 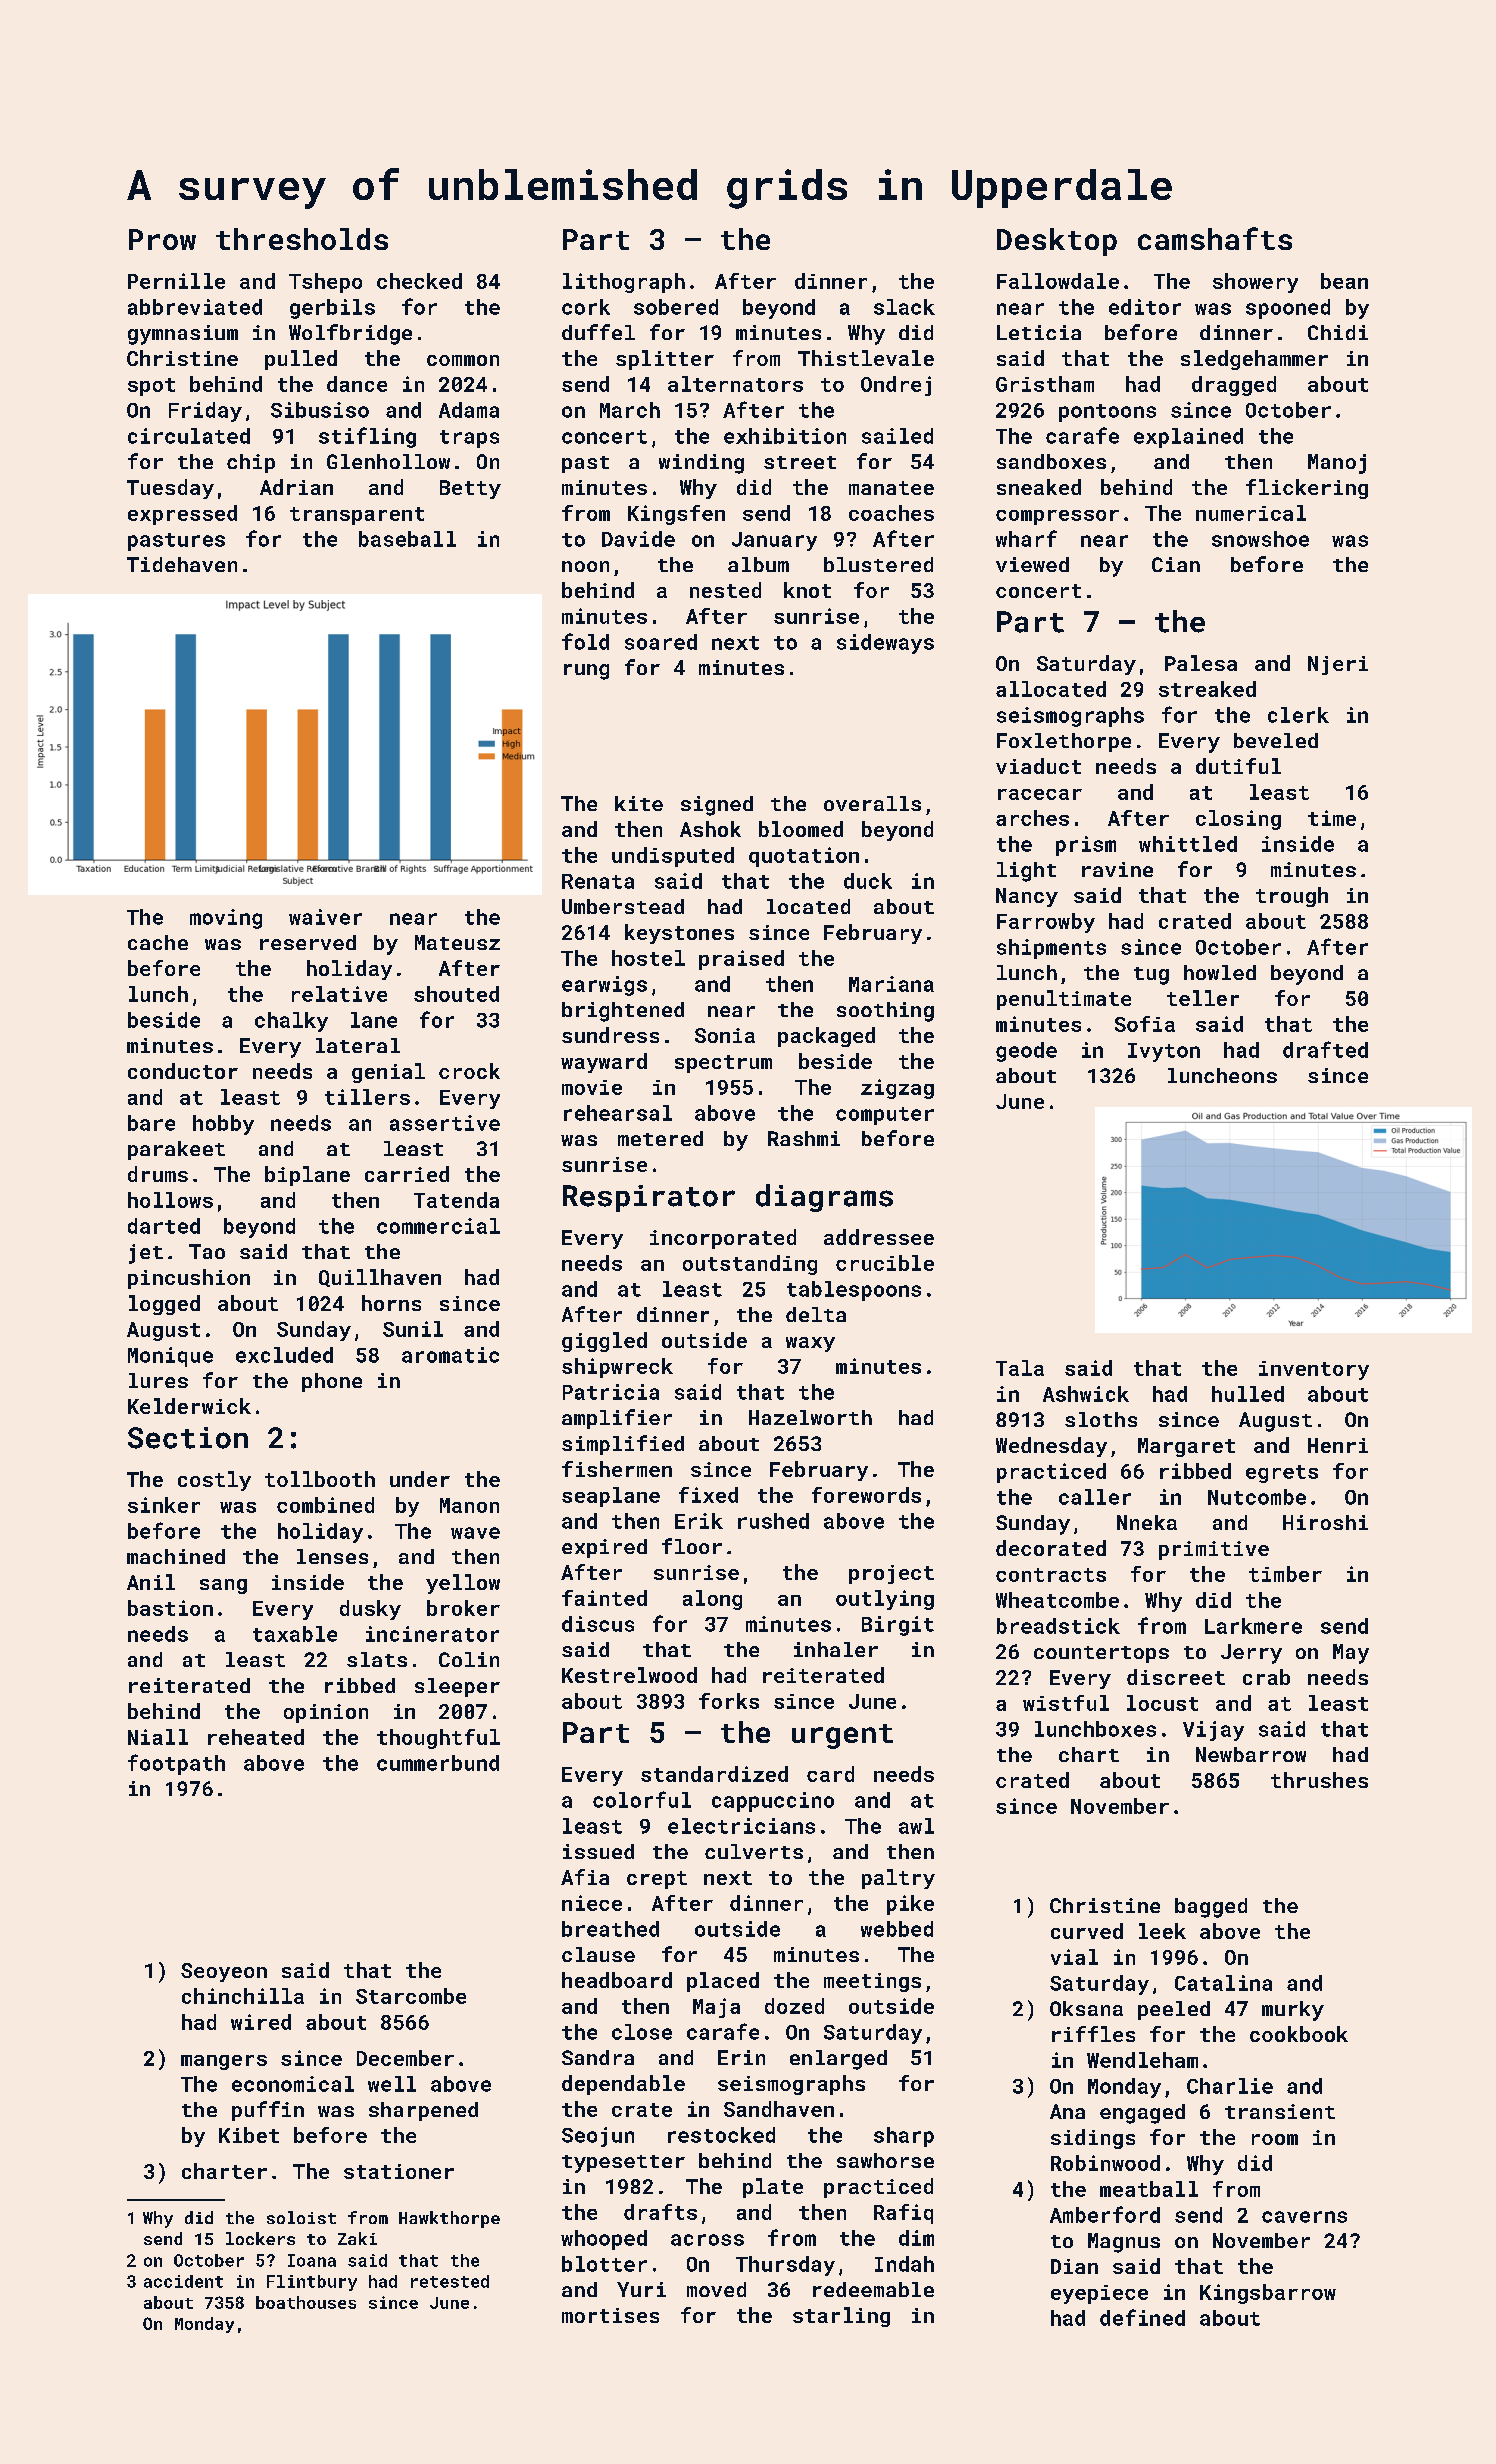 I want to click on dependable, so click(x=623, y=2085).
